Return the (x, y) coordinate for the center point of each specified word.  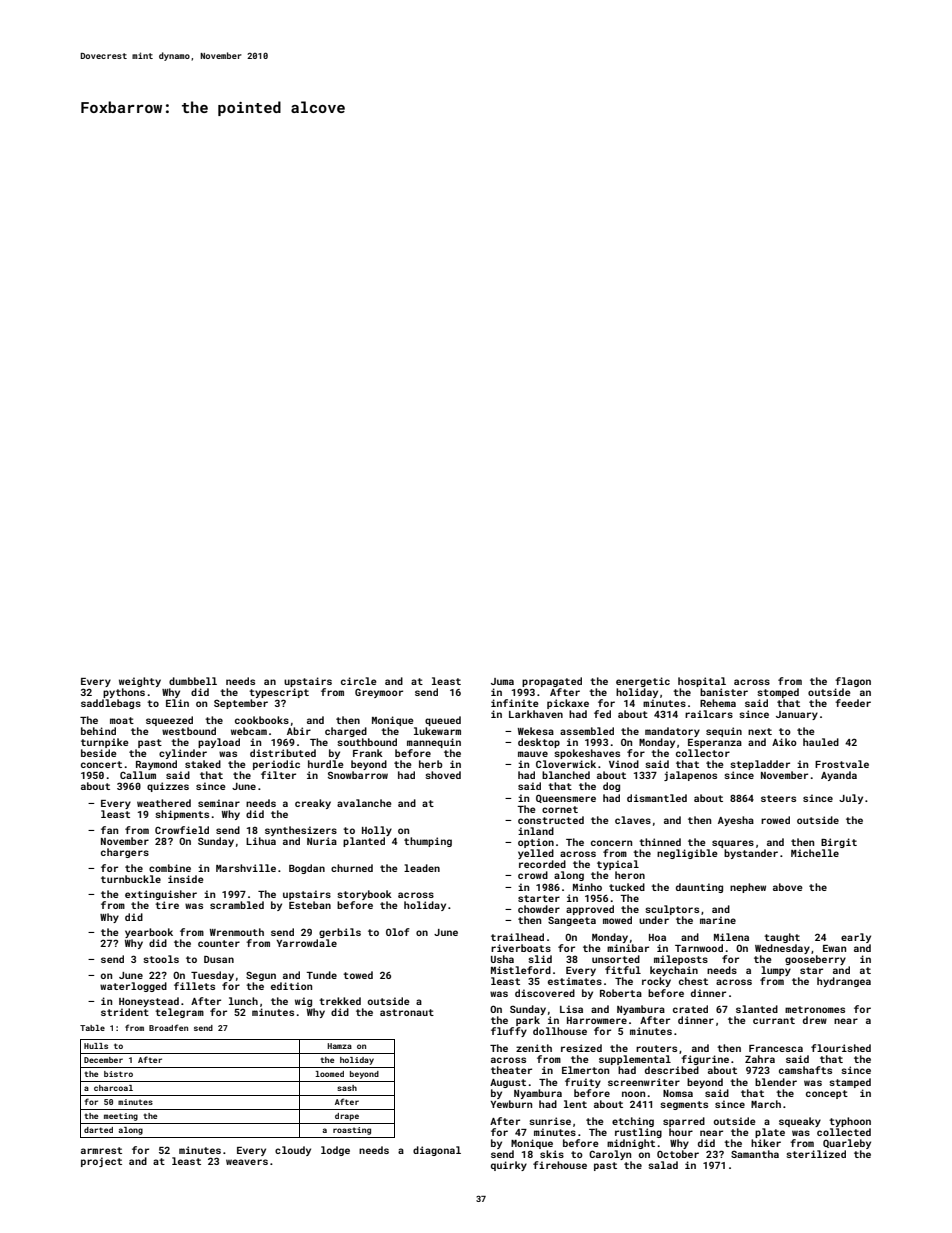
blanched (566, 775)
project (101, 1162)
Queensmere (566, 798)
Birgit (839, 843)
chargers (125, 853)
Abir (299, 731)
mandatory (672, 732)
